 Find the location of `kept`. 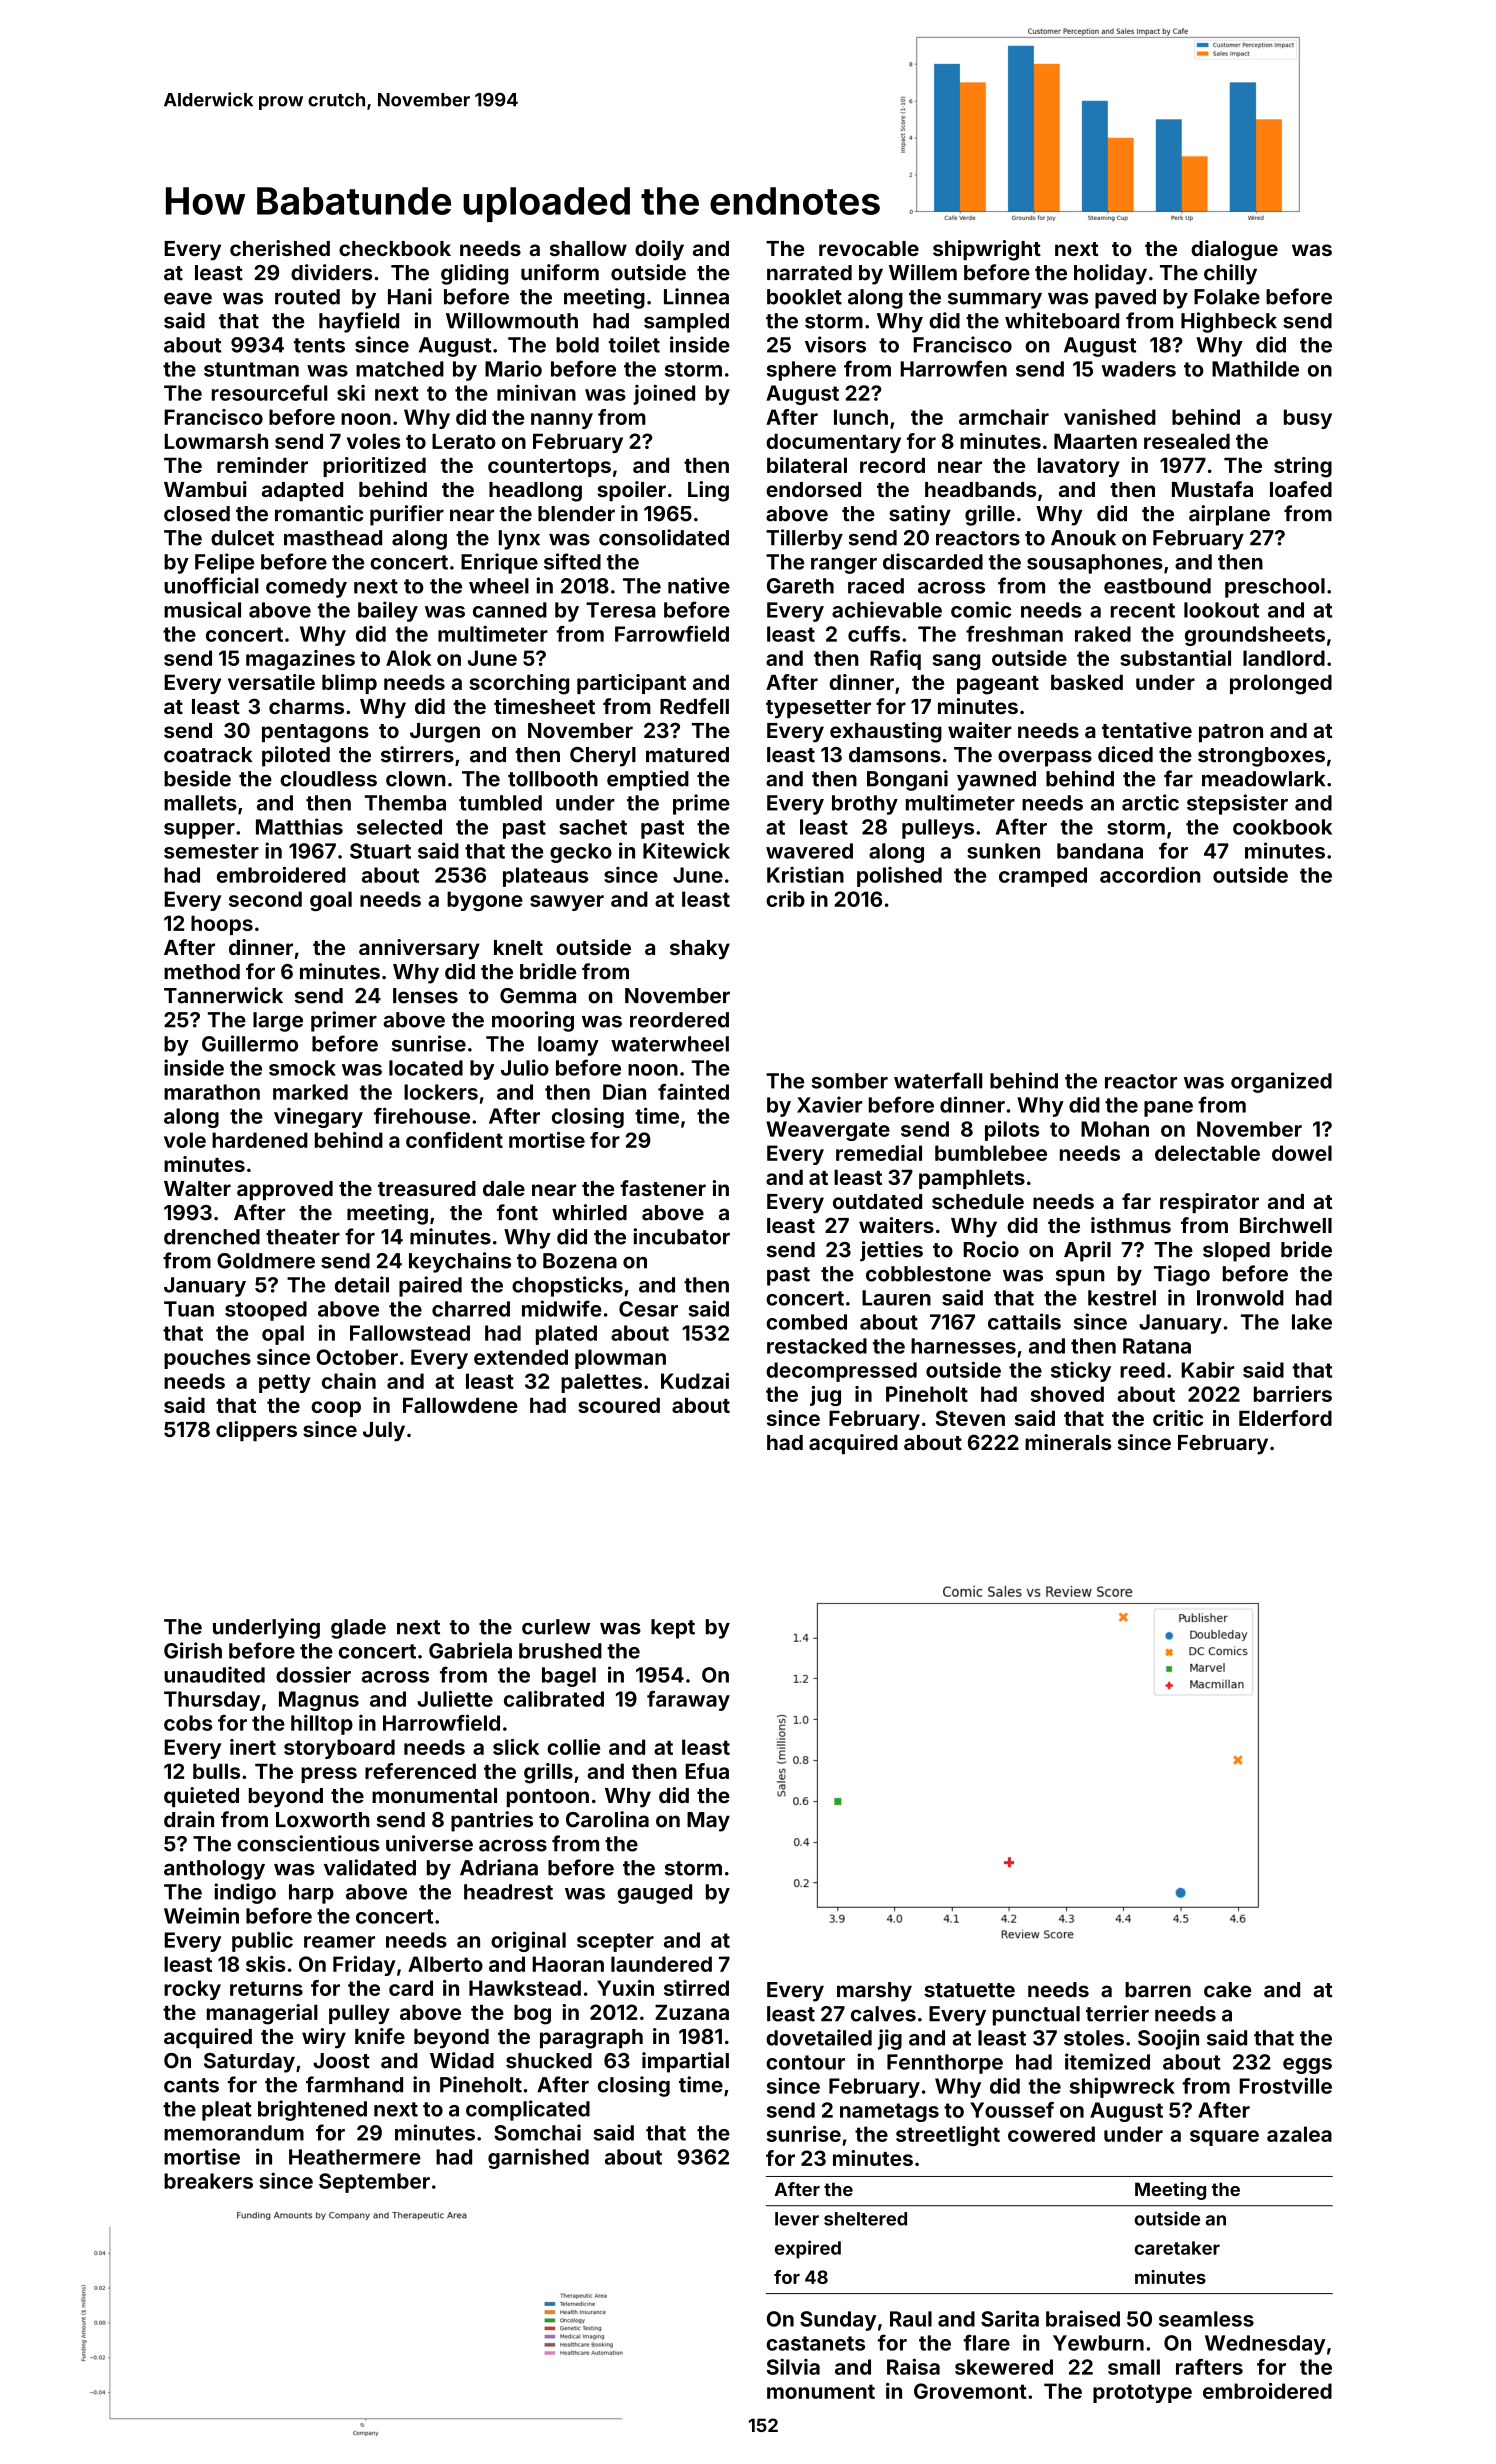

kept is located at coordinates (673, 1629).
